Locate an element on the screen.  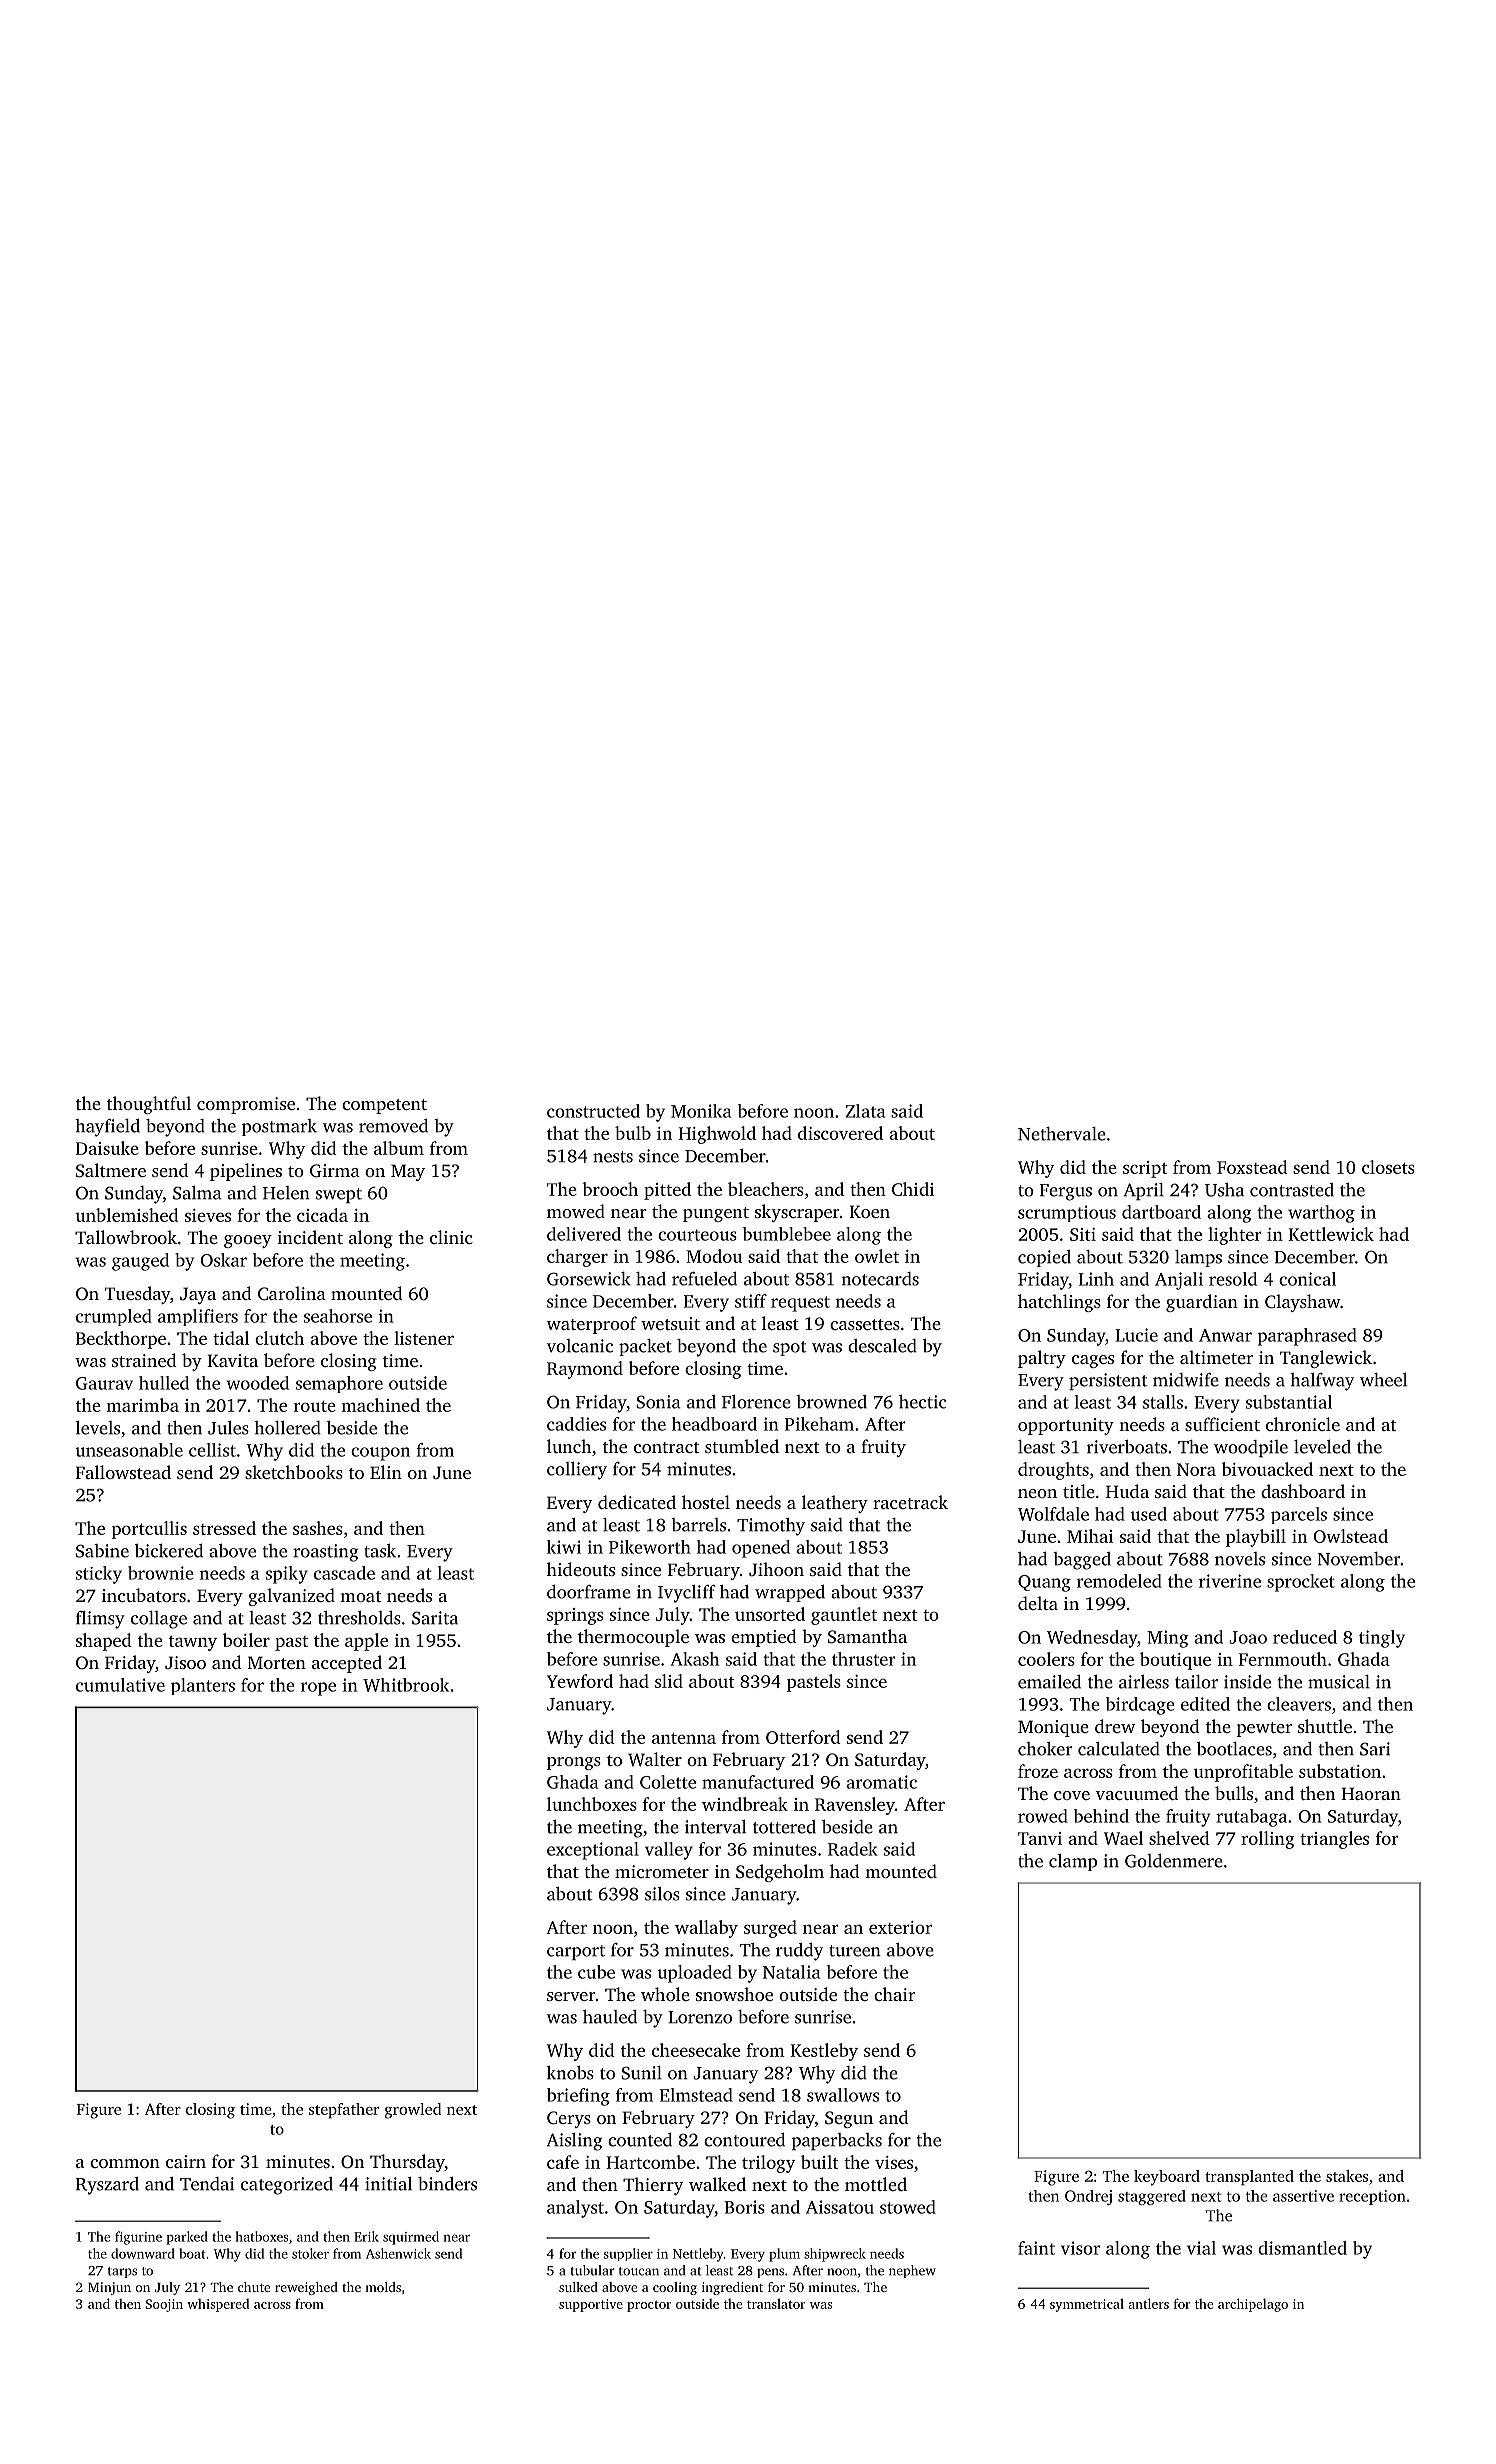
translator is located at coordinates (776, 2303).
